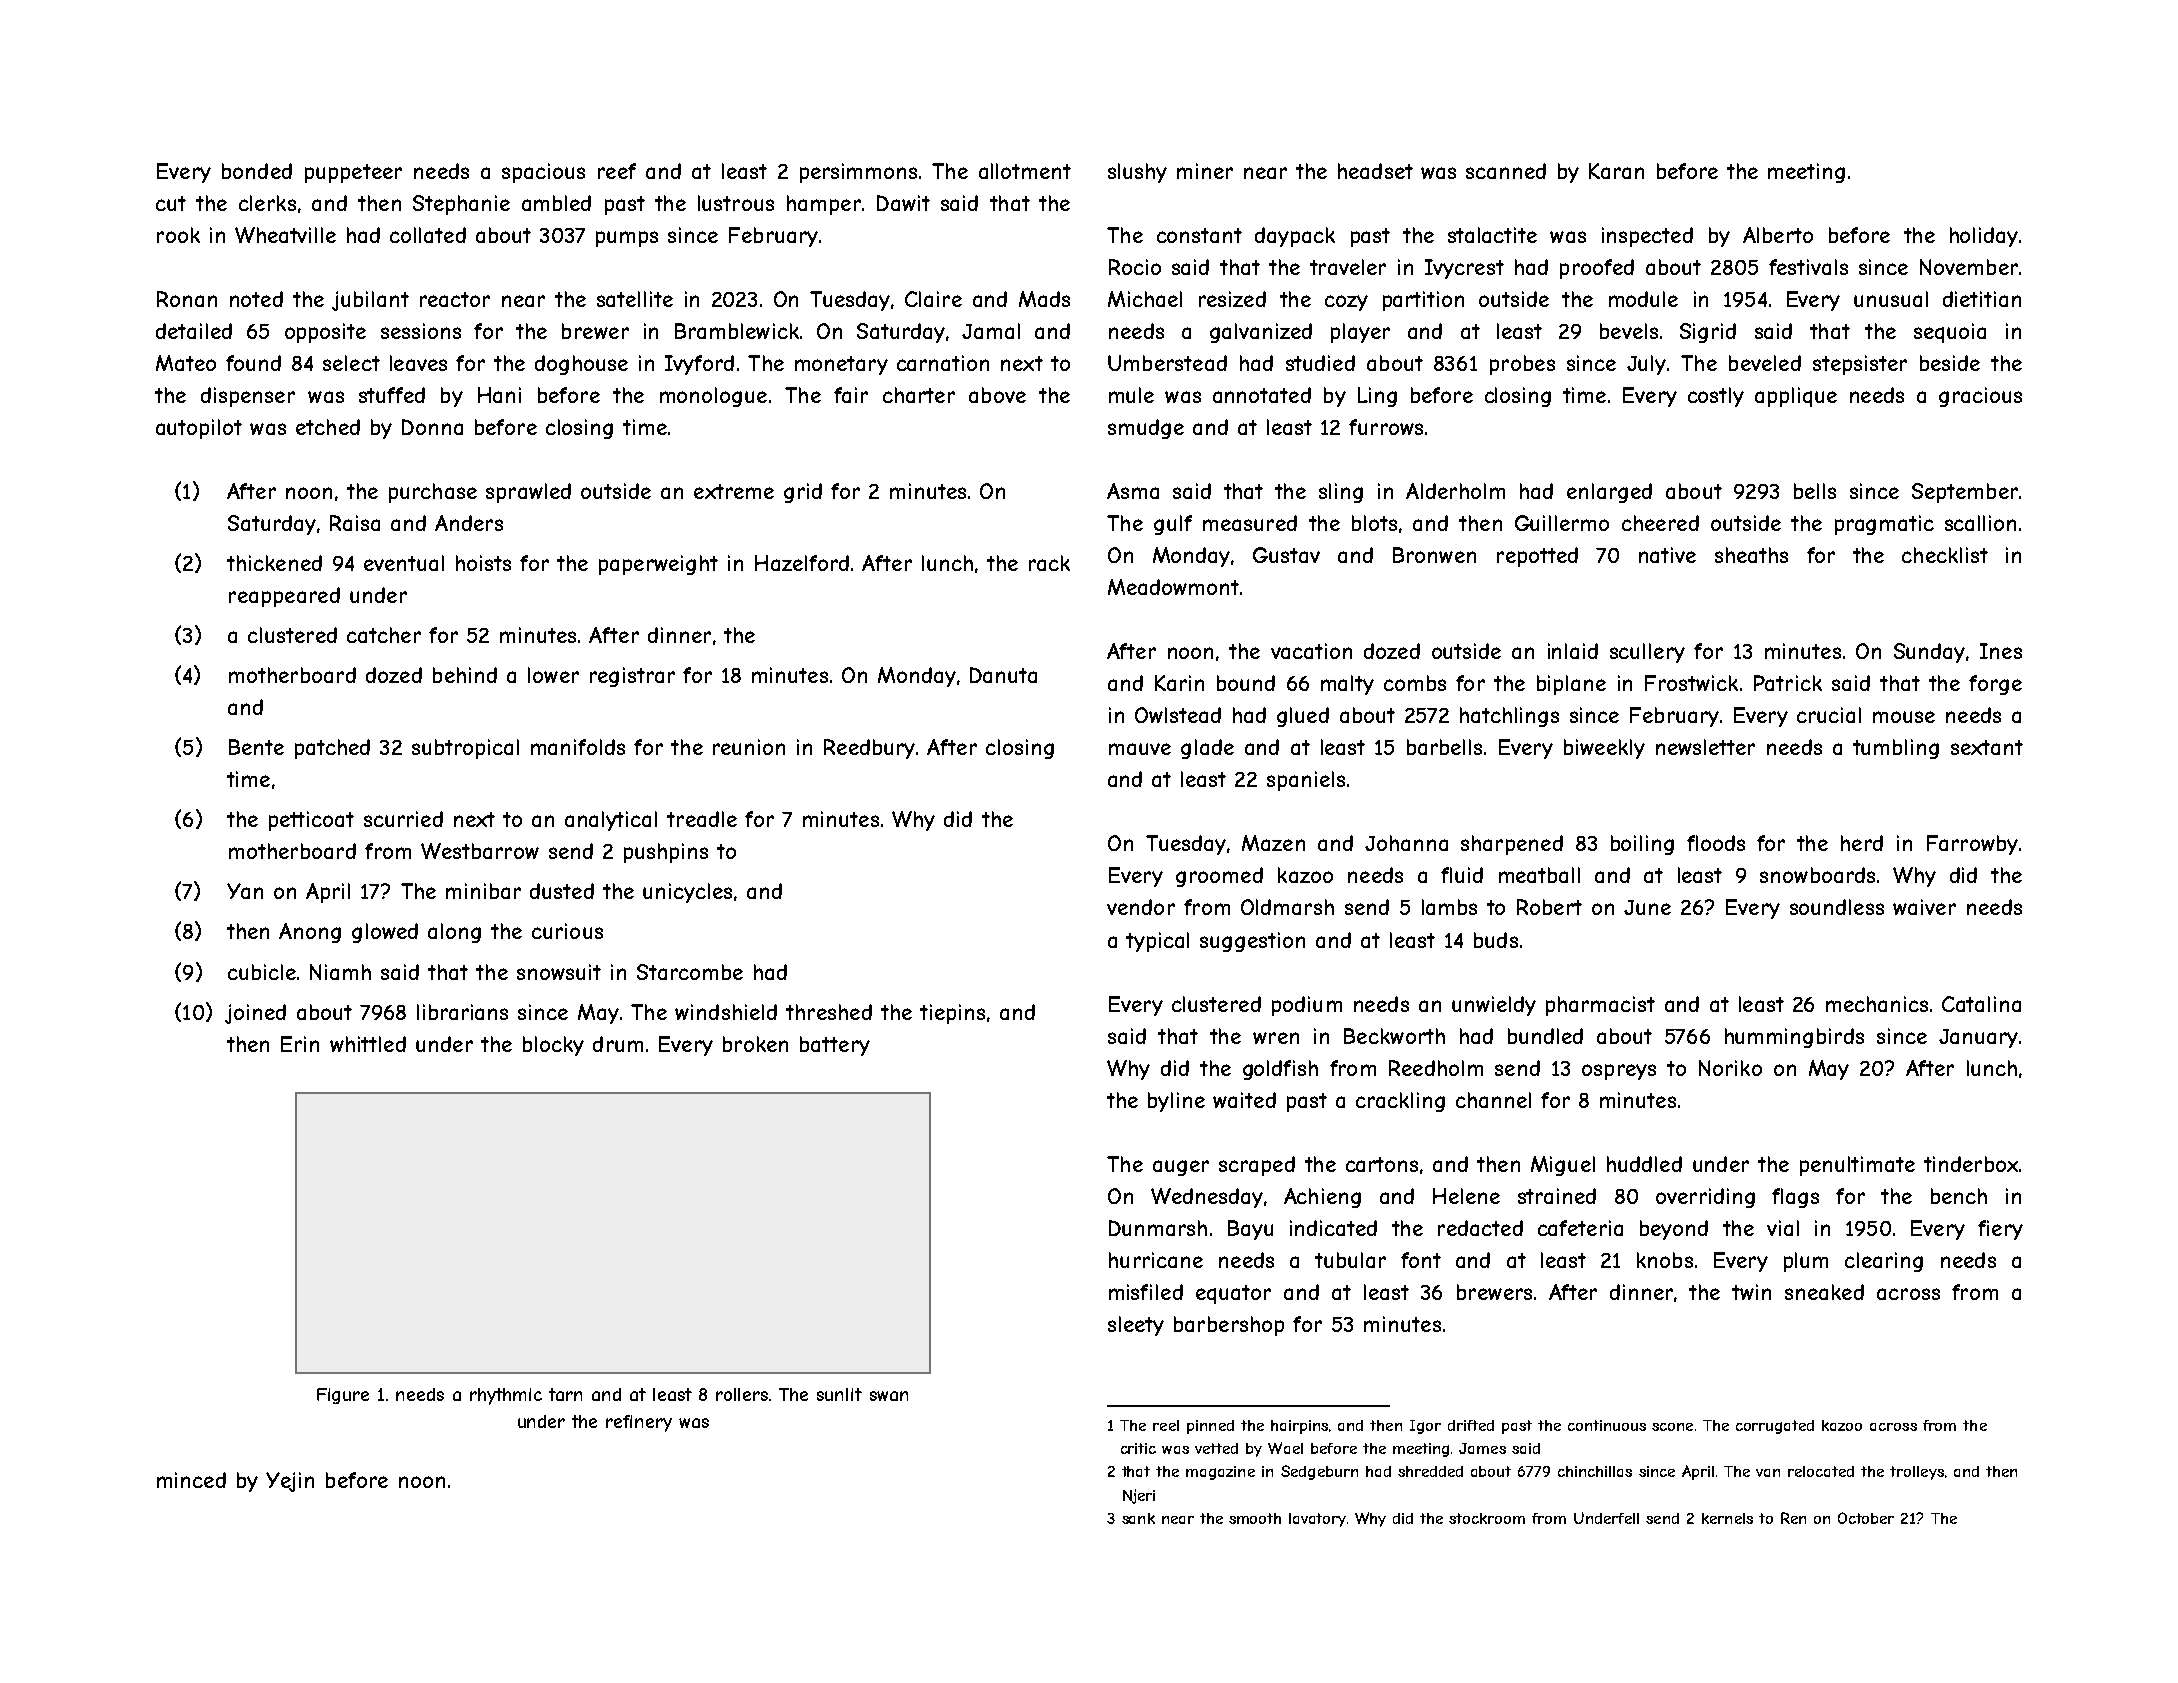 The width and height of the screenshot is (2178, 1683). What do you see at coordinates (191, 1480) in the screenshot?
I see `minced` at bounding box center [191, 1480].
